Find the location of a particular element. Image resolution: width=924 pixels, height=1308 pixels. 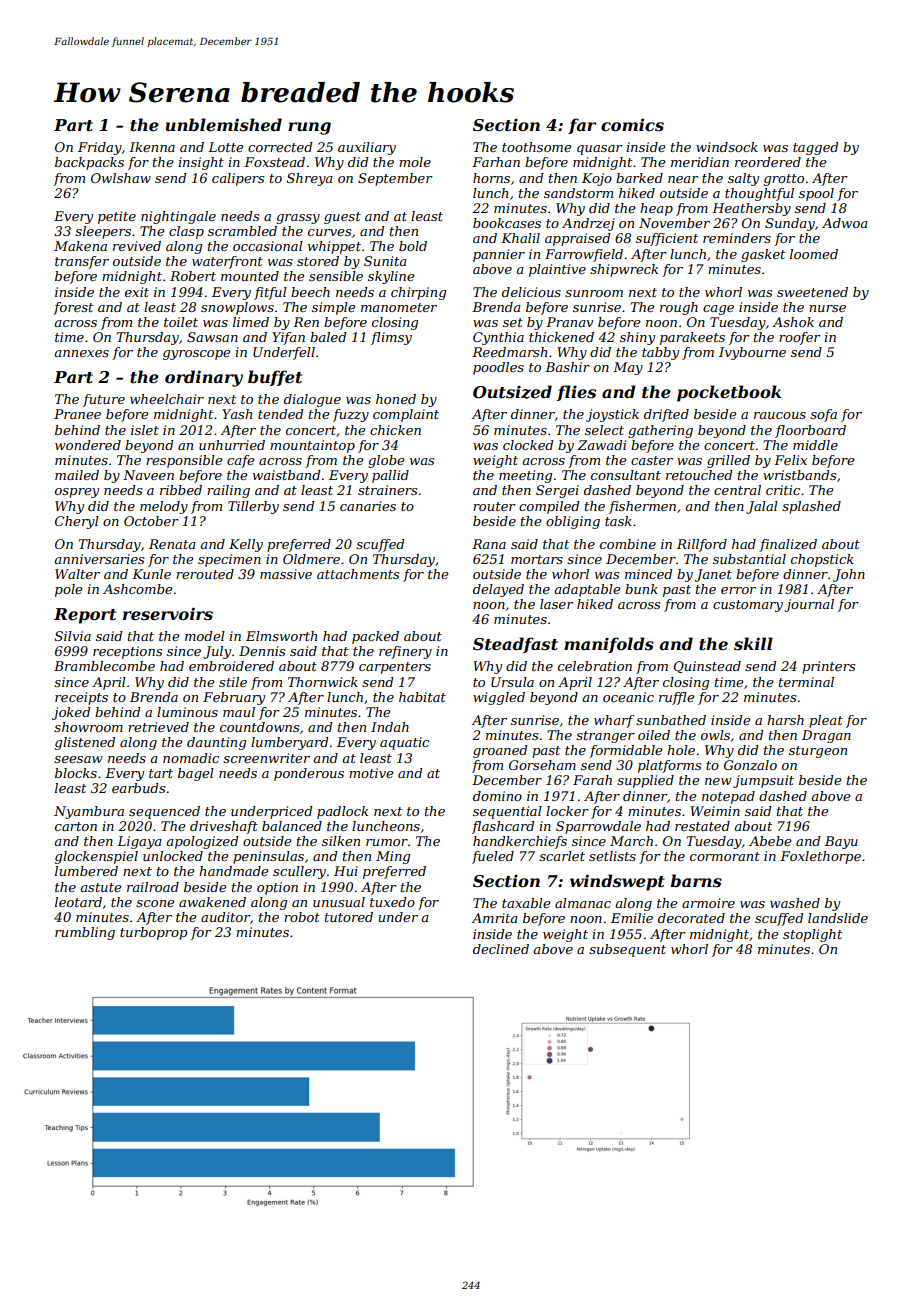

tutored is located at coordinates (349, 917).
